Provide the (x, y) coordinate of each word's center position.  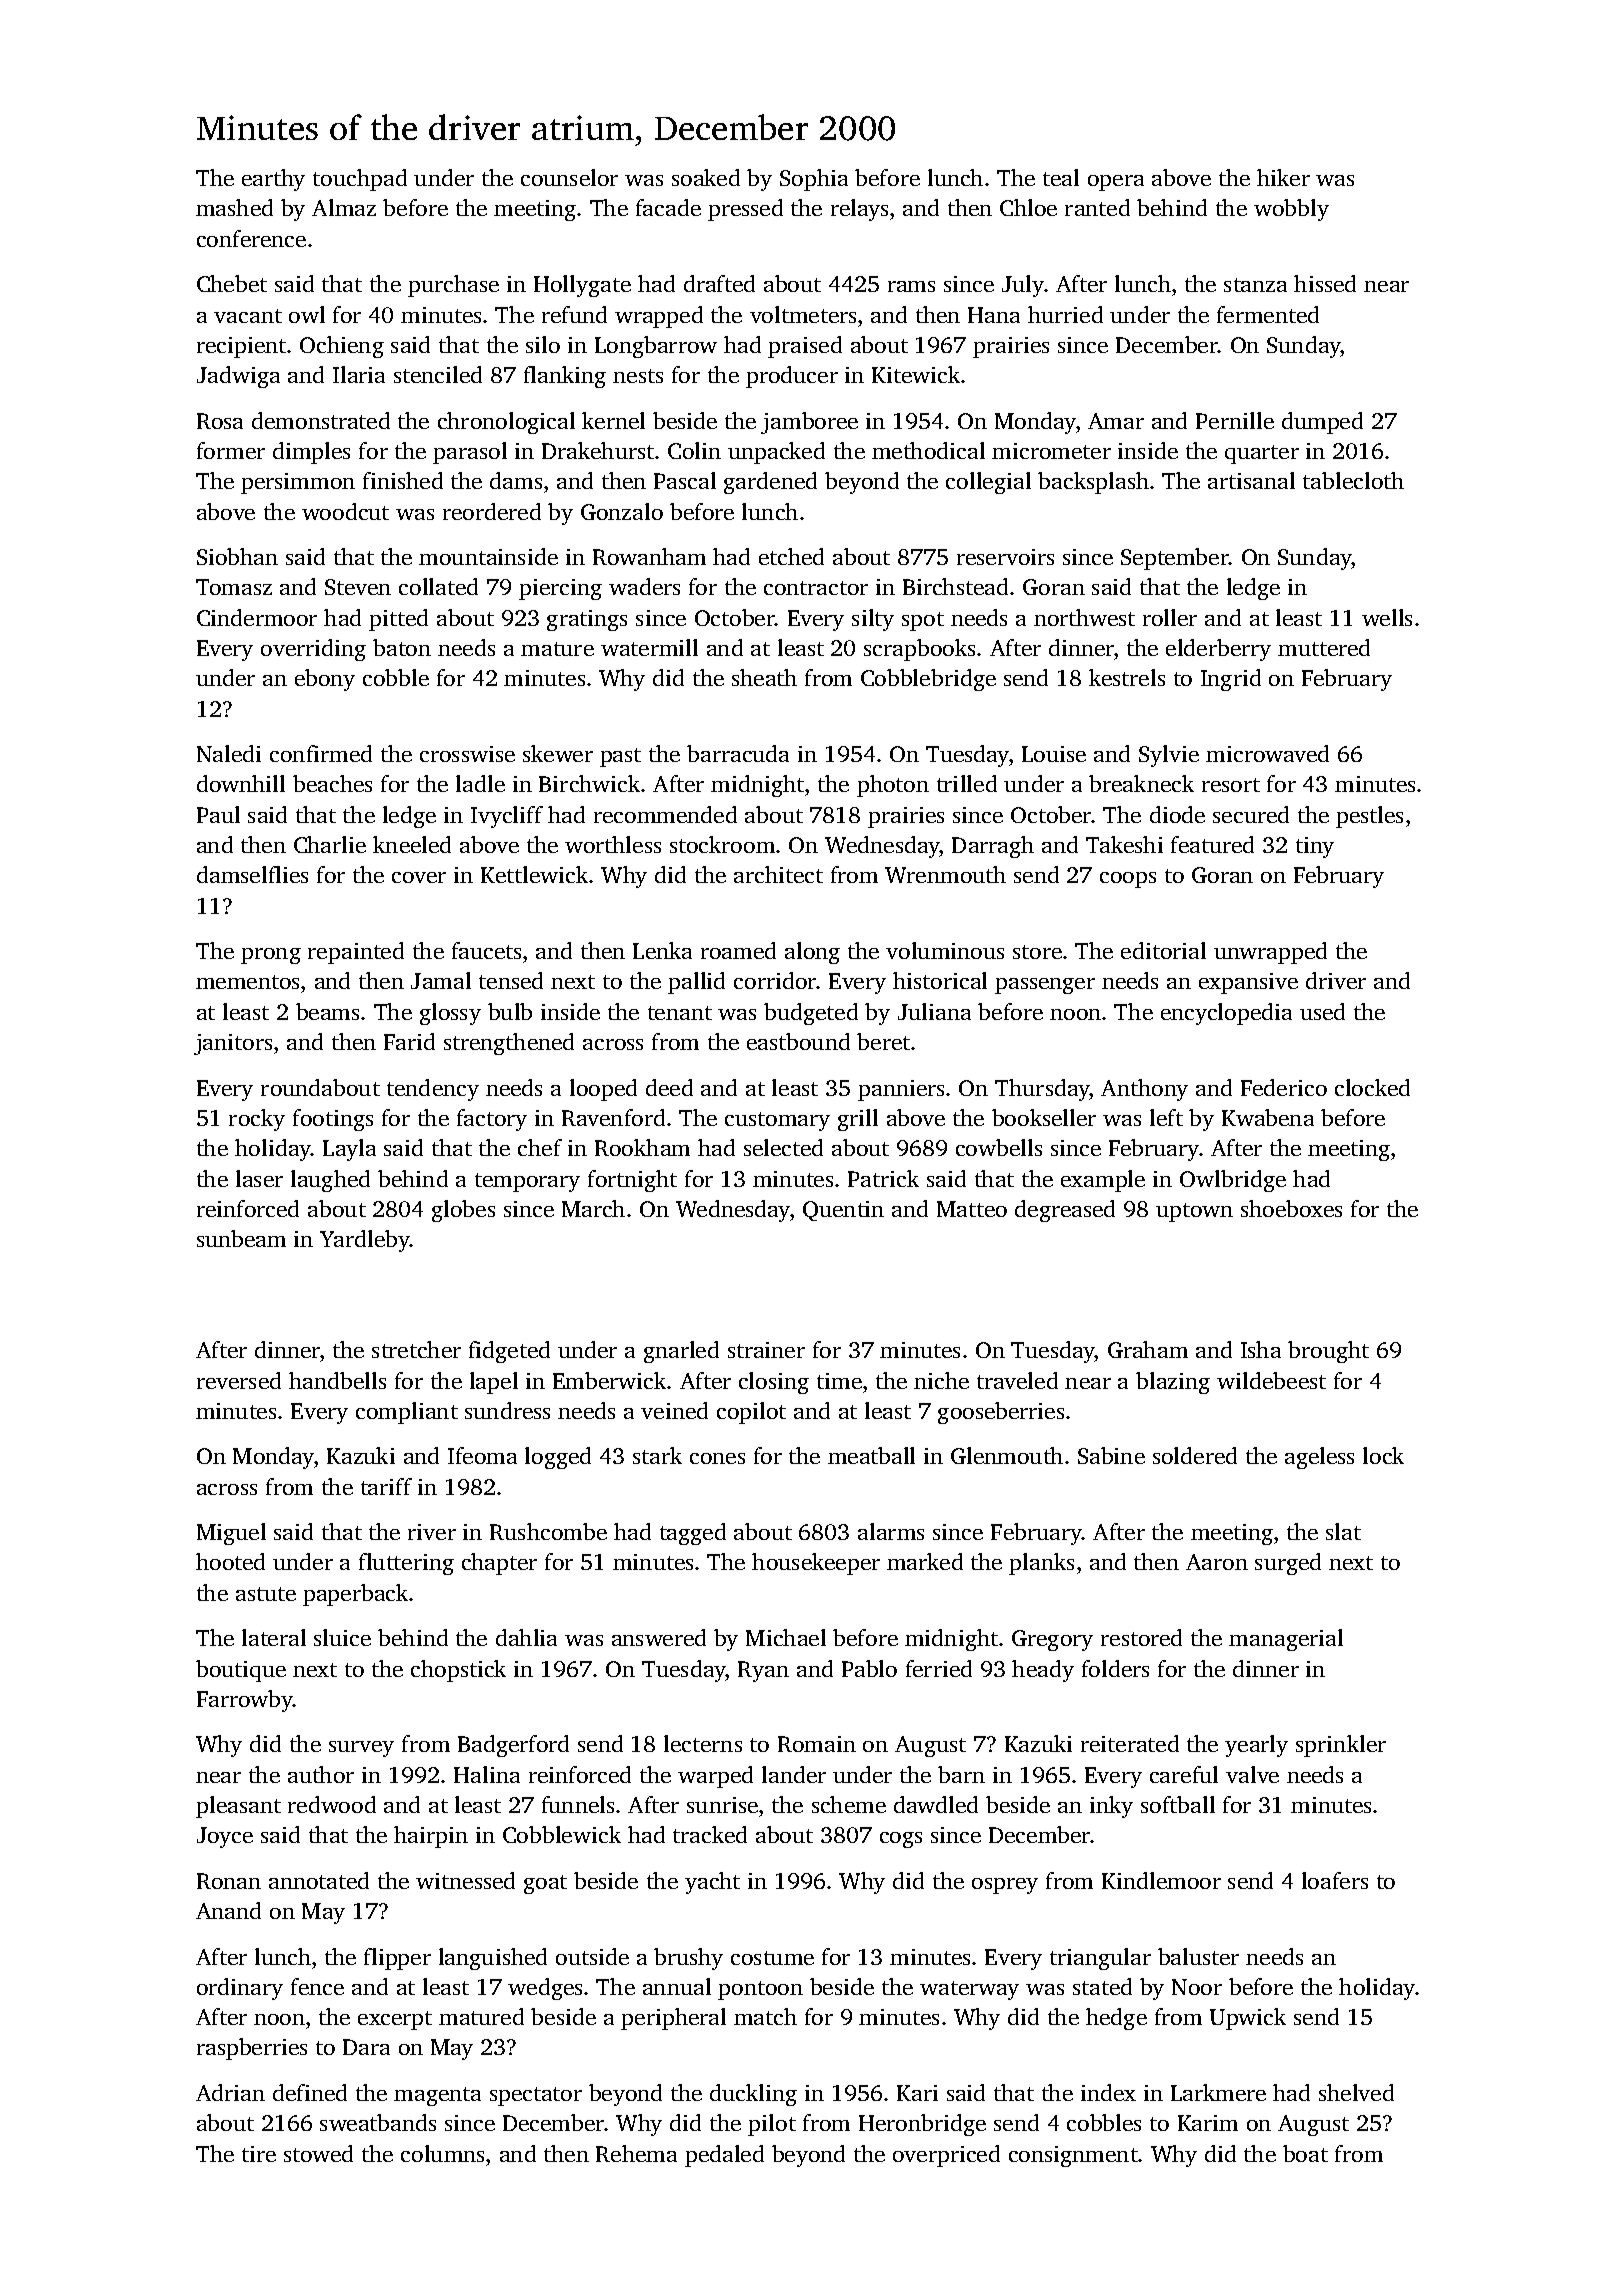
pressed (745, 210)
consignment (1073, 2156)
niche (941, 1380)
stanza (1255, 285)
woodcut (345, 511)
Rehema (636, 2153)
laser (259, 1178)
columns (442, 2153)
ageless (1319, 1458)
